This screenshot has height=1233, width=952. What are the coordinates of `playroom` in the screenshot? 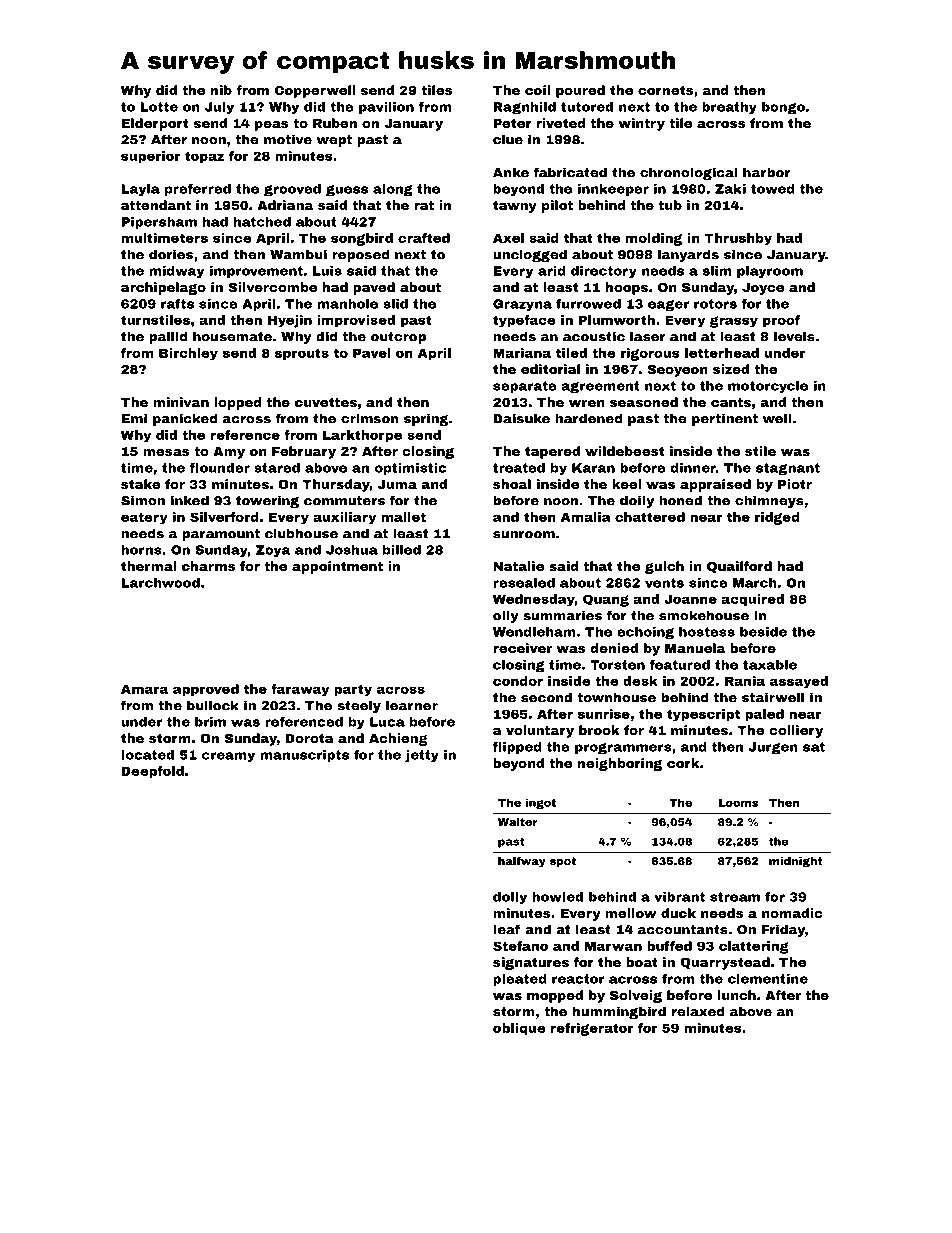 It's located at (770, 272).
